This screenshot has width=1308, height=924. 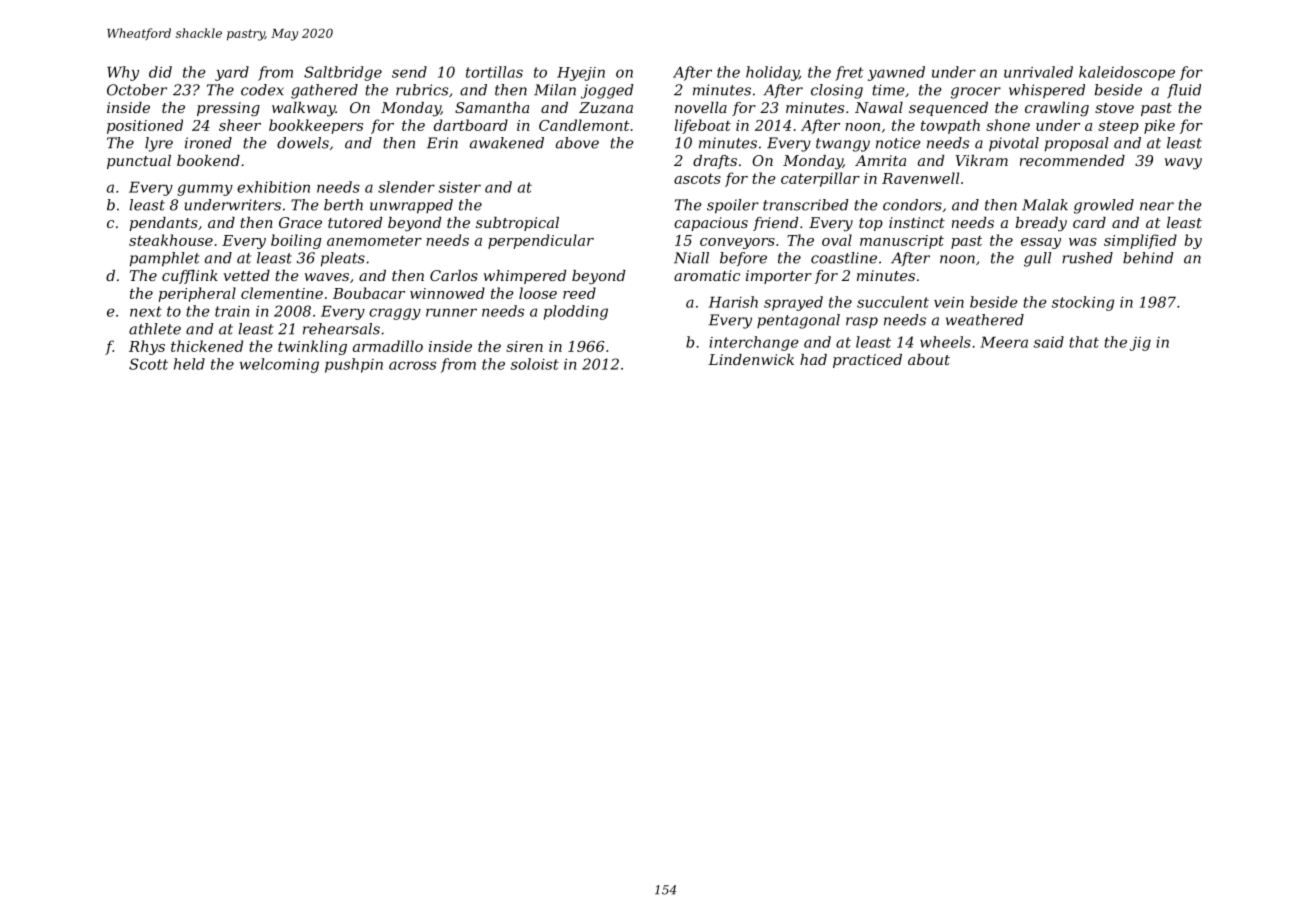 I want to click on holiday, so click(x=772, y=73).
